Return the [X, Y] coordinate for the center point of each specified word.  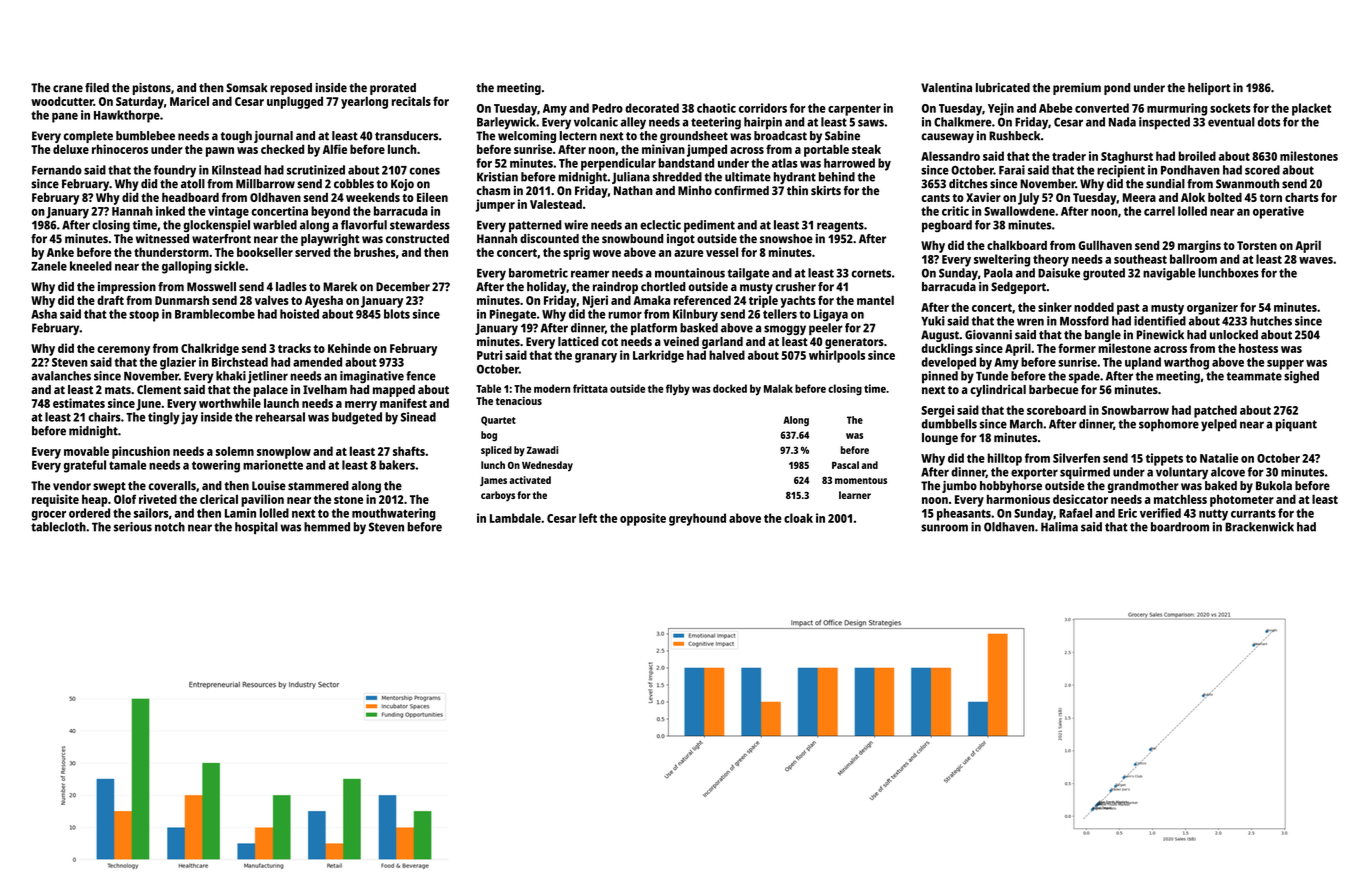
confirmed [742, 190]
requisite [55, 500]
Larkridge [658, 356]
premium [1077, 89]
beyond [330, 212]
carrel [1159, 211]
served [312, 252]
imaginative [372, 377]
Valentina [946, 87]
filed [97, 87]
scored [1262, 170]
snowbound [632, 238]
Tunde [992, 376]
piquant [1296, 425]
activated [530, 480]
